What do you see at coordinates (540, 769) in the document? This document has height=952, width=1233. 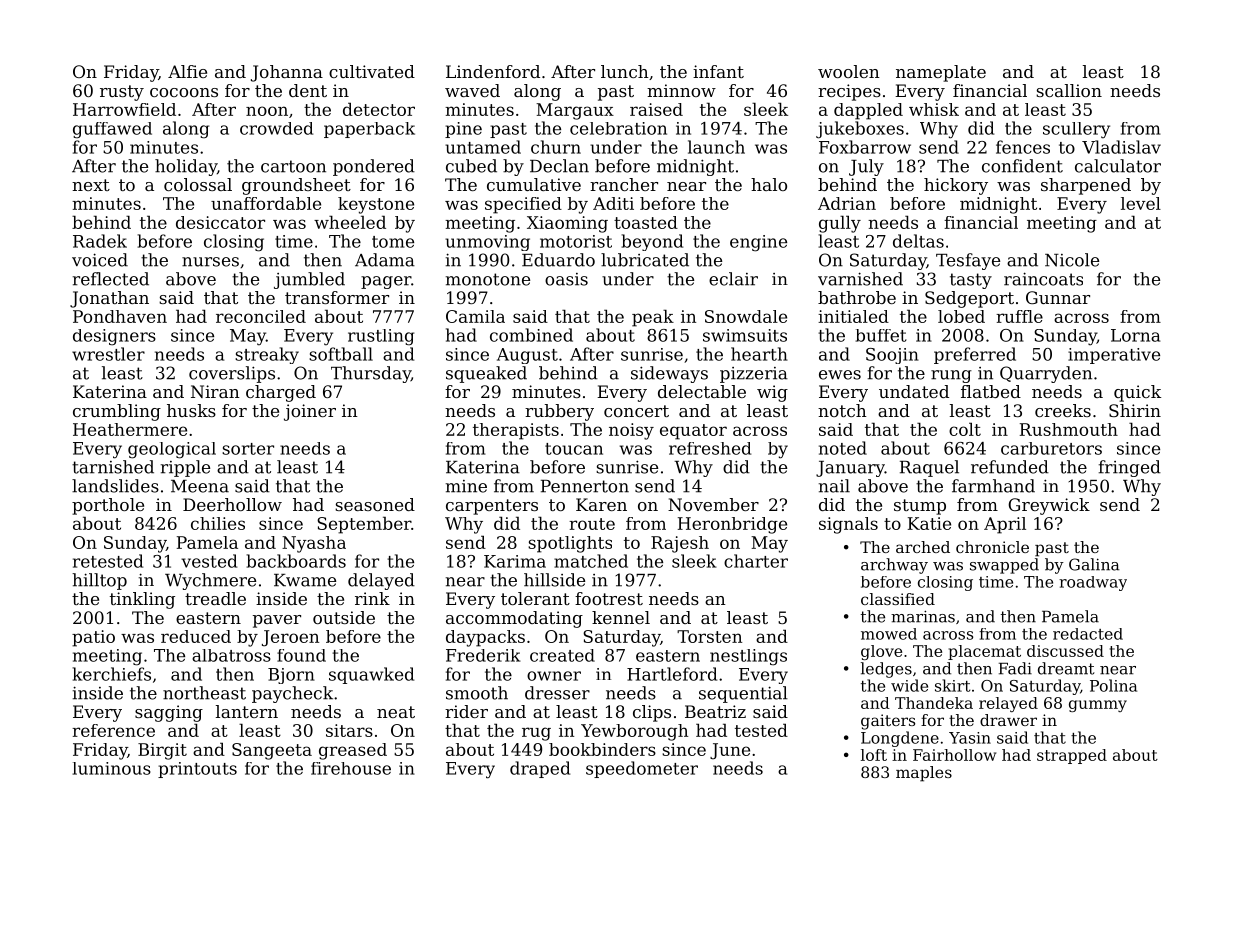 I see `draped` at bounding box center [540, 769].
